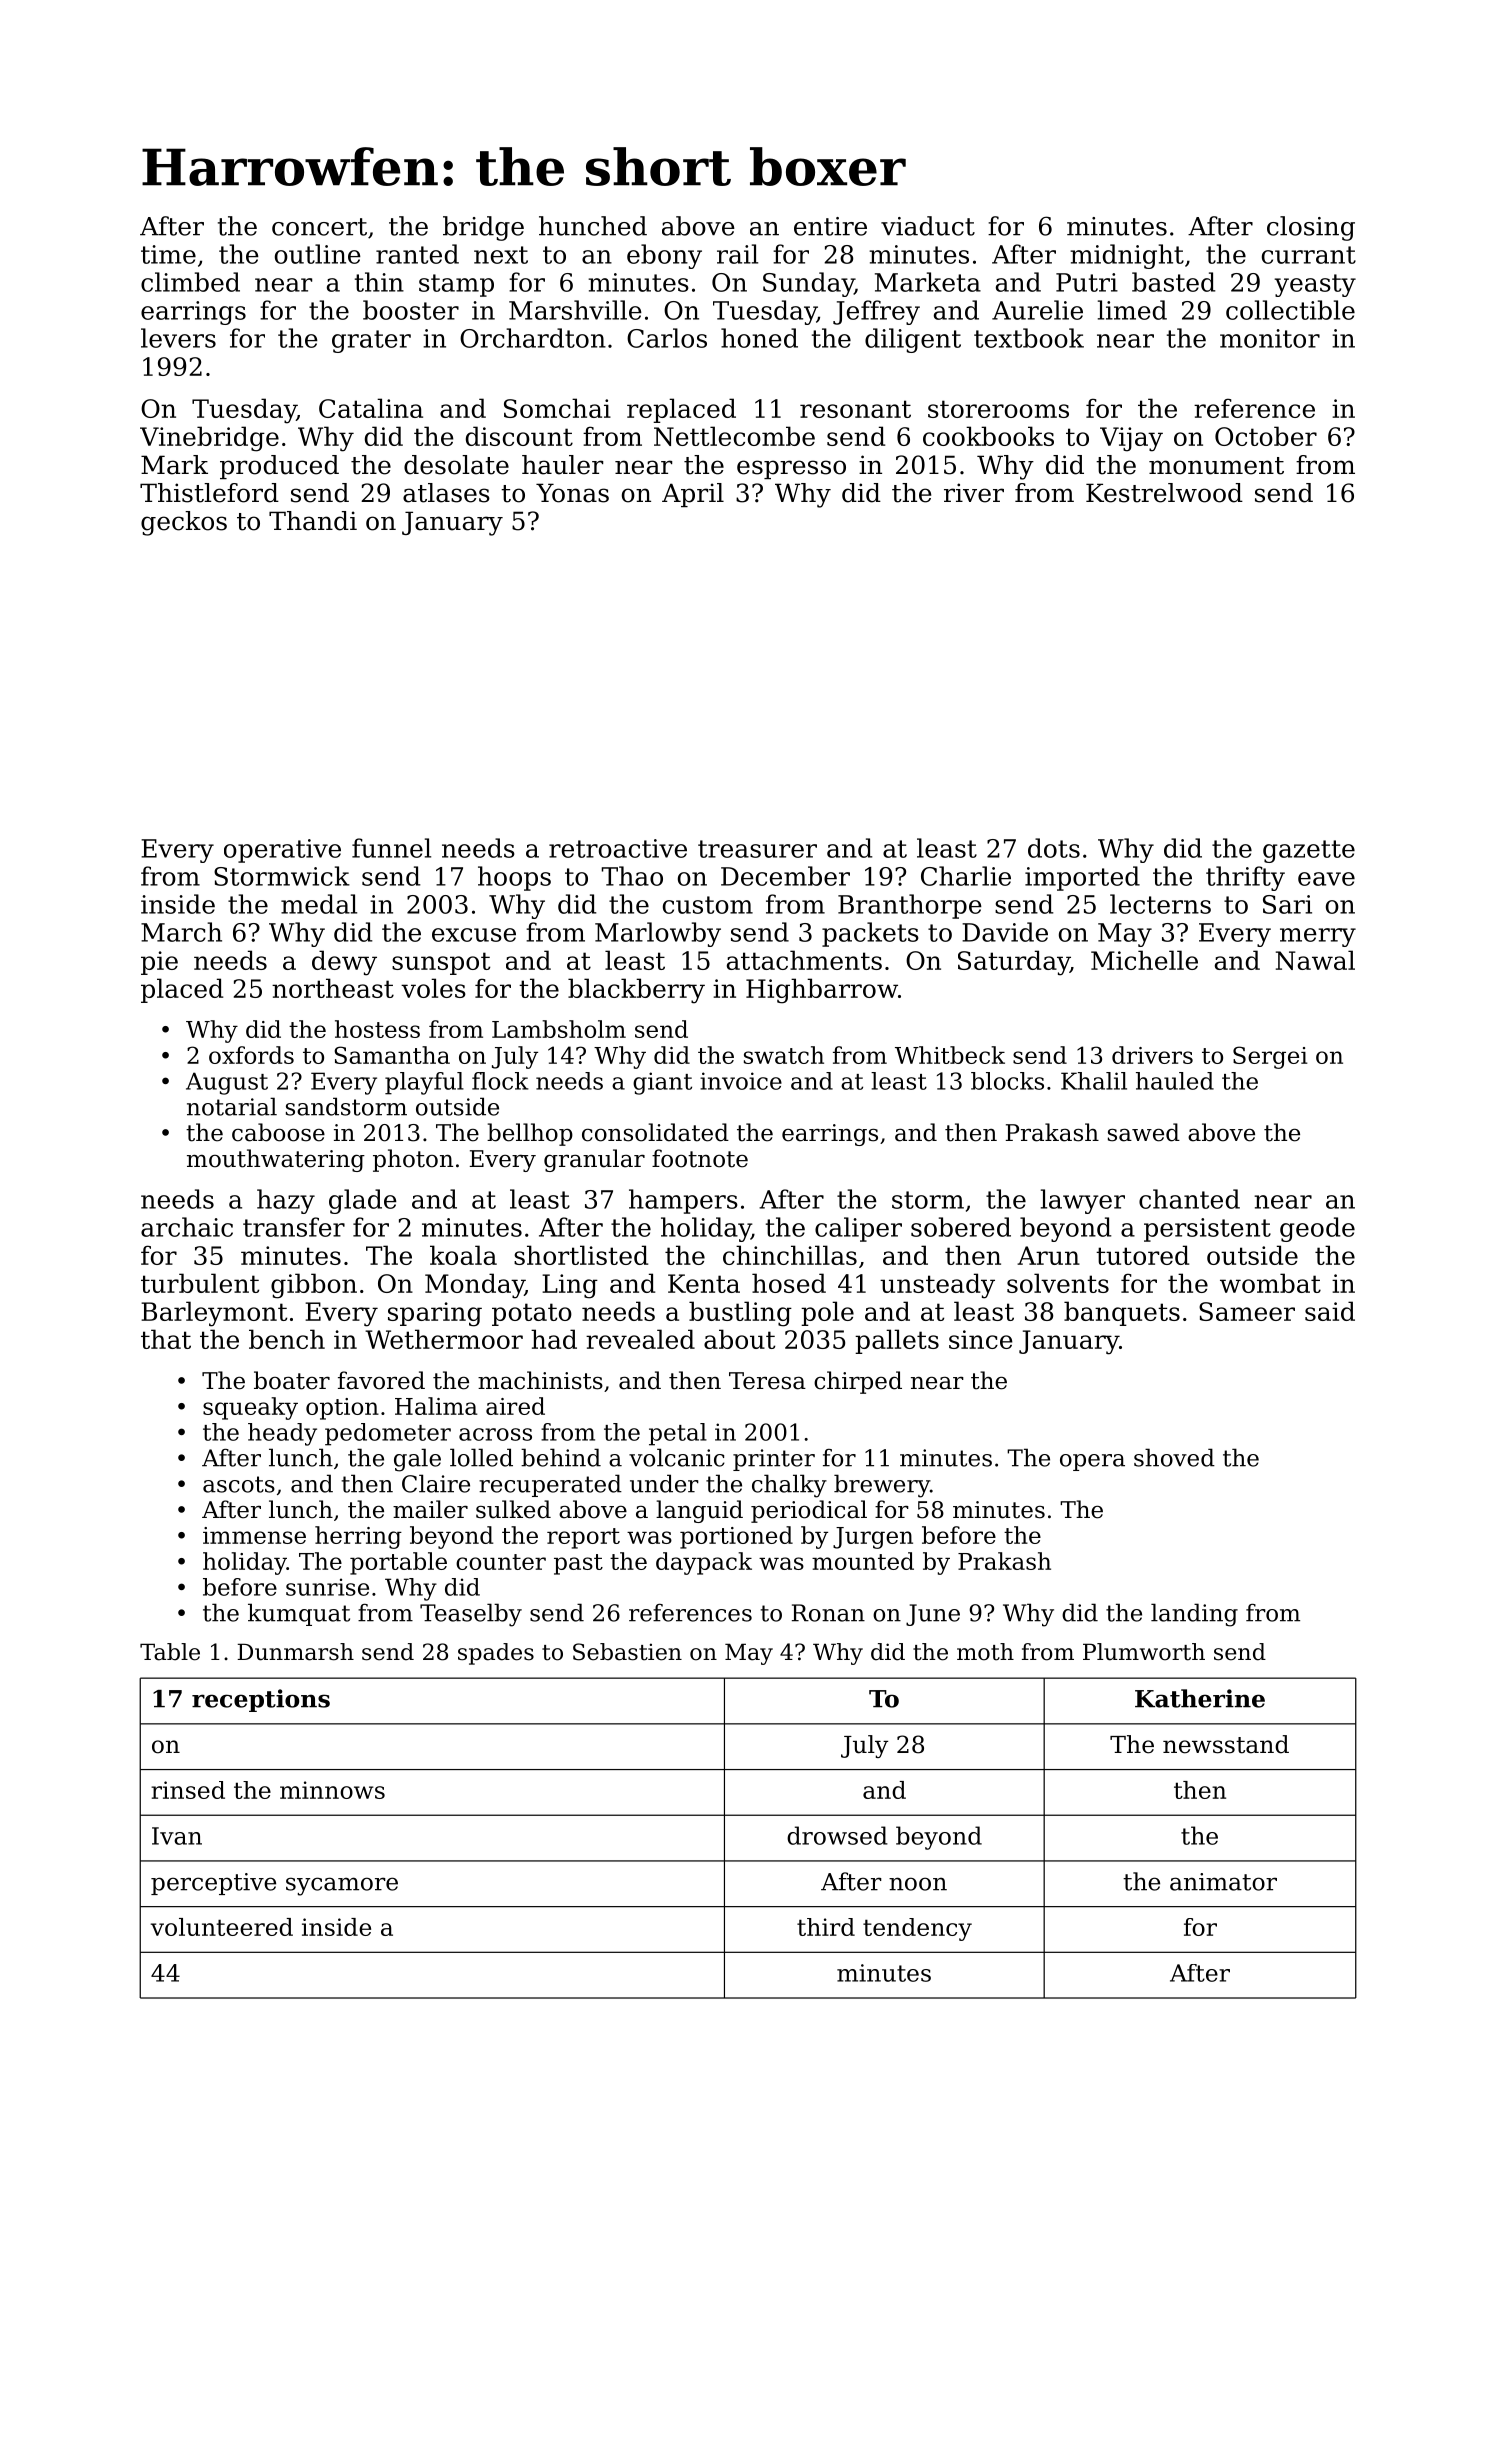 Image resolution: width=1496 pixels, height=2464 pixels. What do you see at coordinates (436, 1406) in the page?
I see `Halima` at bounding box center [436, 1406].
